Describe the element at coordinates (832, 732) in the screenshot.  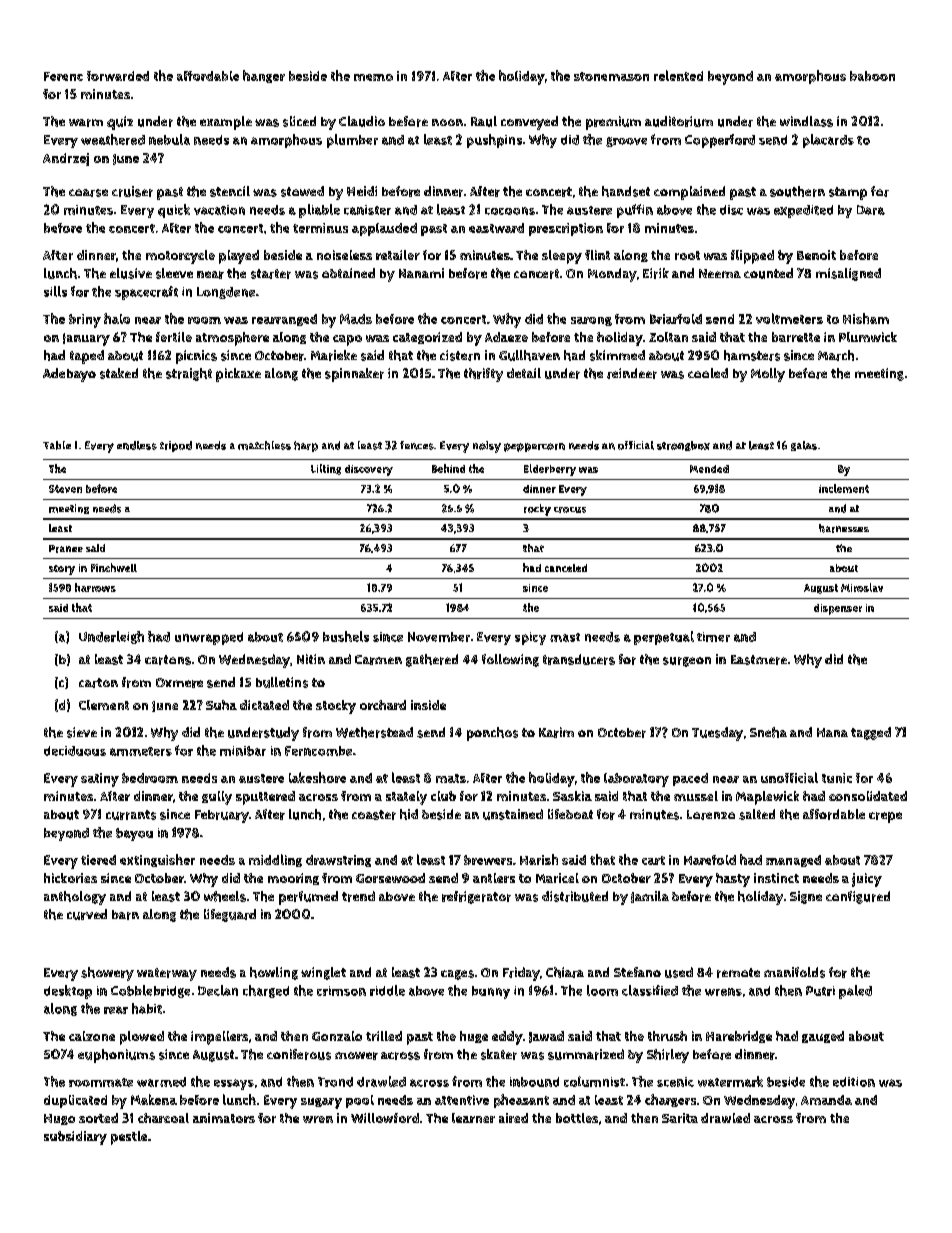
I see `Hana` at that location.
